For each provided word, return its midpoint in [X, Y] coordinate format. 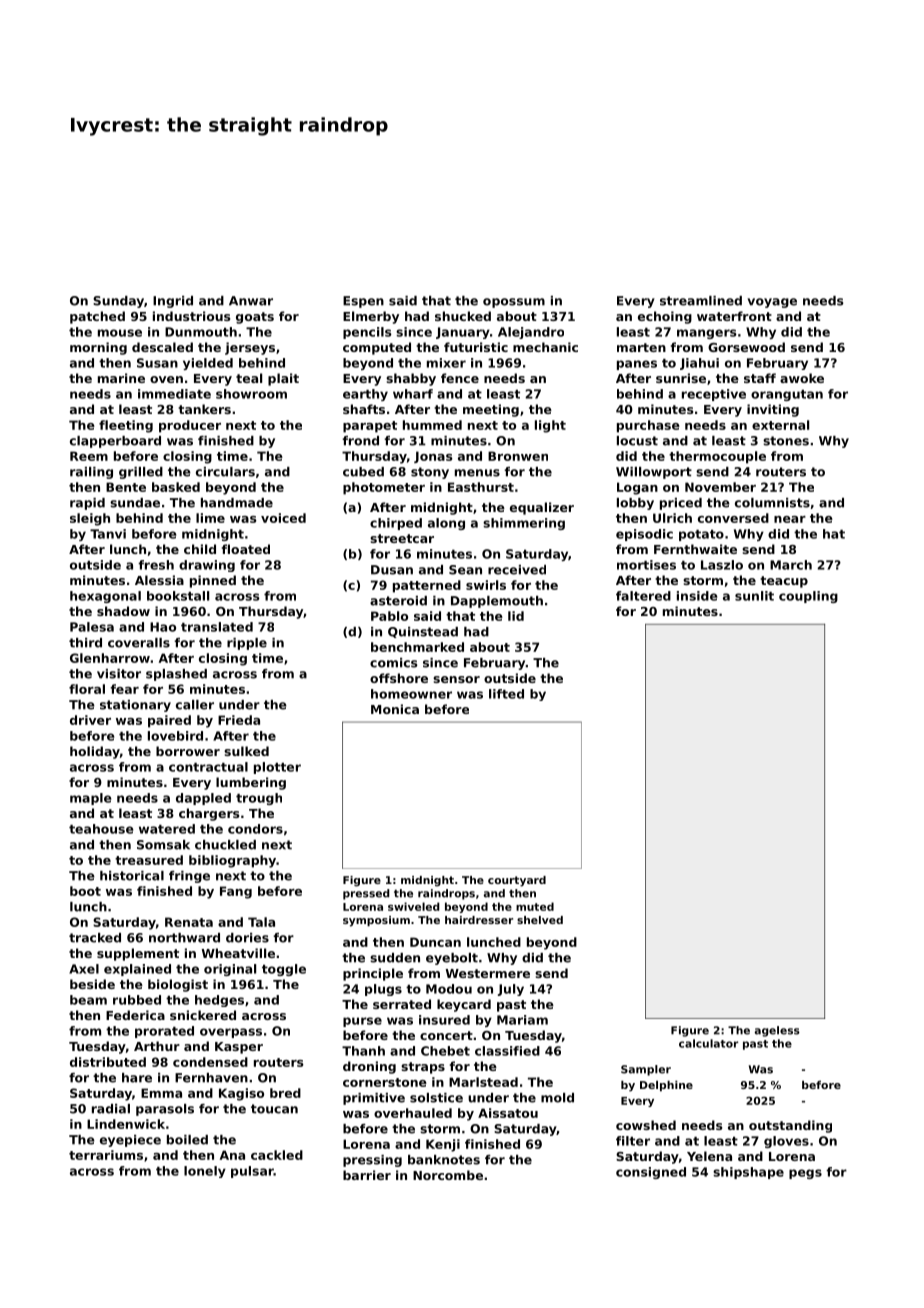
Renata [189, 922]
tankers [204, 409]
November [720, 487]
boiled [187, 1140]
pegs [805, 1174]
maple [90, 799]
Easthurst [481, 487]
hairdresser [479, 920]
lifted [506, 694]
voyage [772, 303]
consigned [651, 1173]
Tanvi [108, 534]
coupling [808, 597]
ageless [777, 1031]
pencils [367, 333]
